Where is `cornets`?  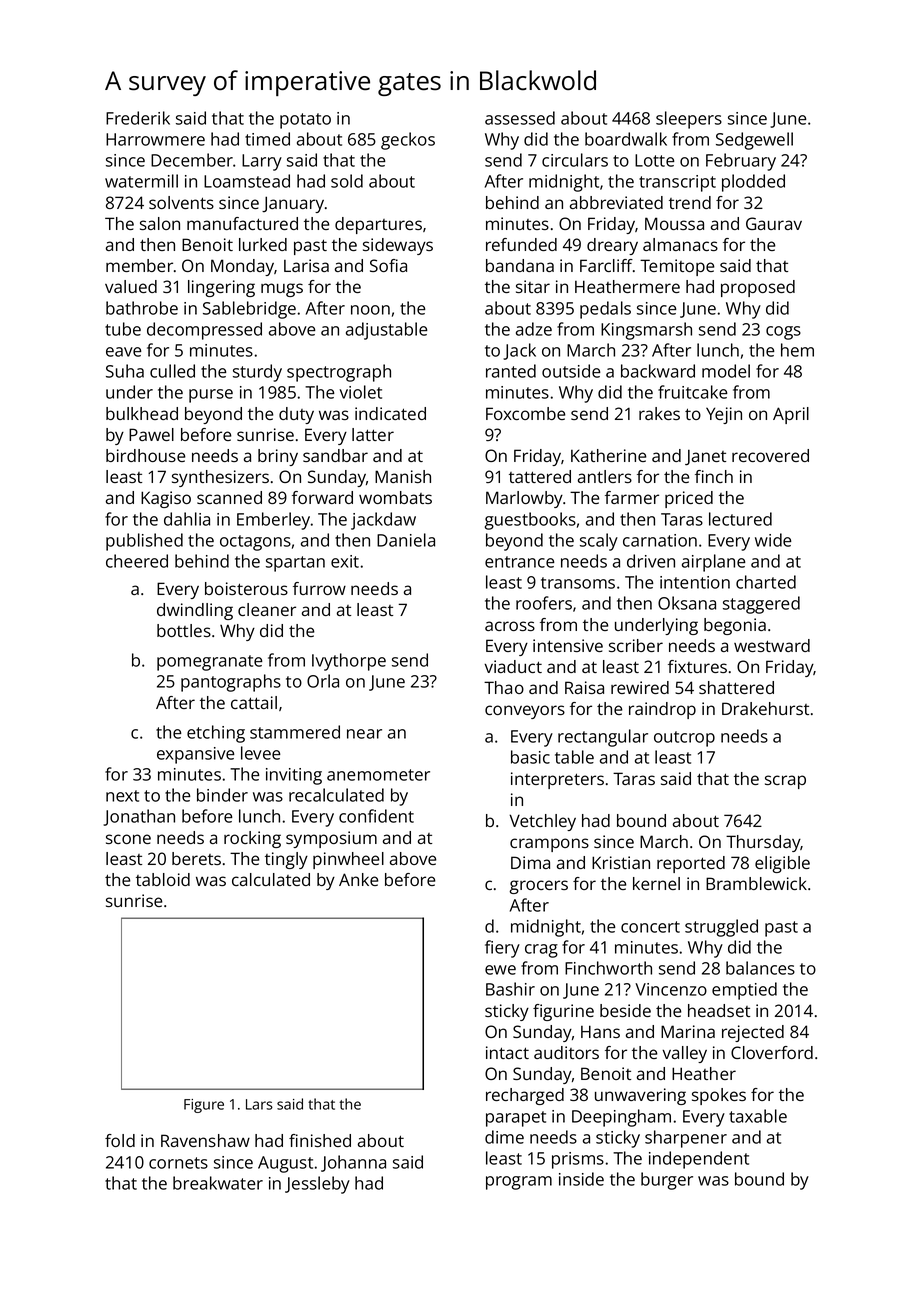 cornets is located at coordinates (178, 1163).
